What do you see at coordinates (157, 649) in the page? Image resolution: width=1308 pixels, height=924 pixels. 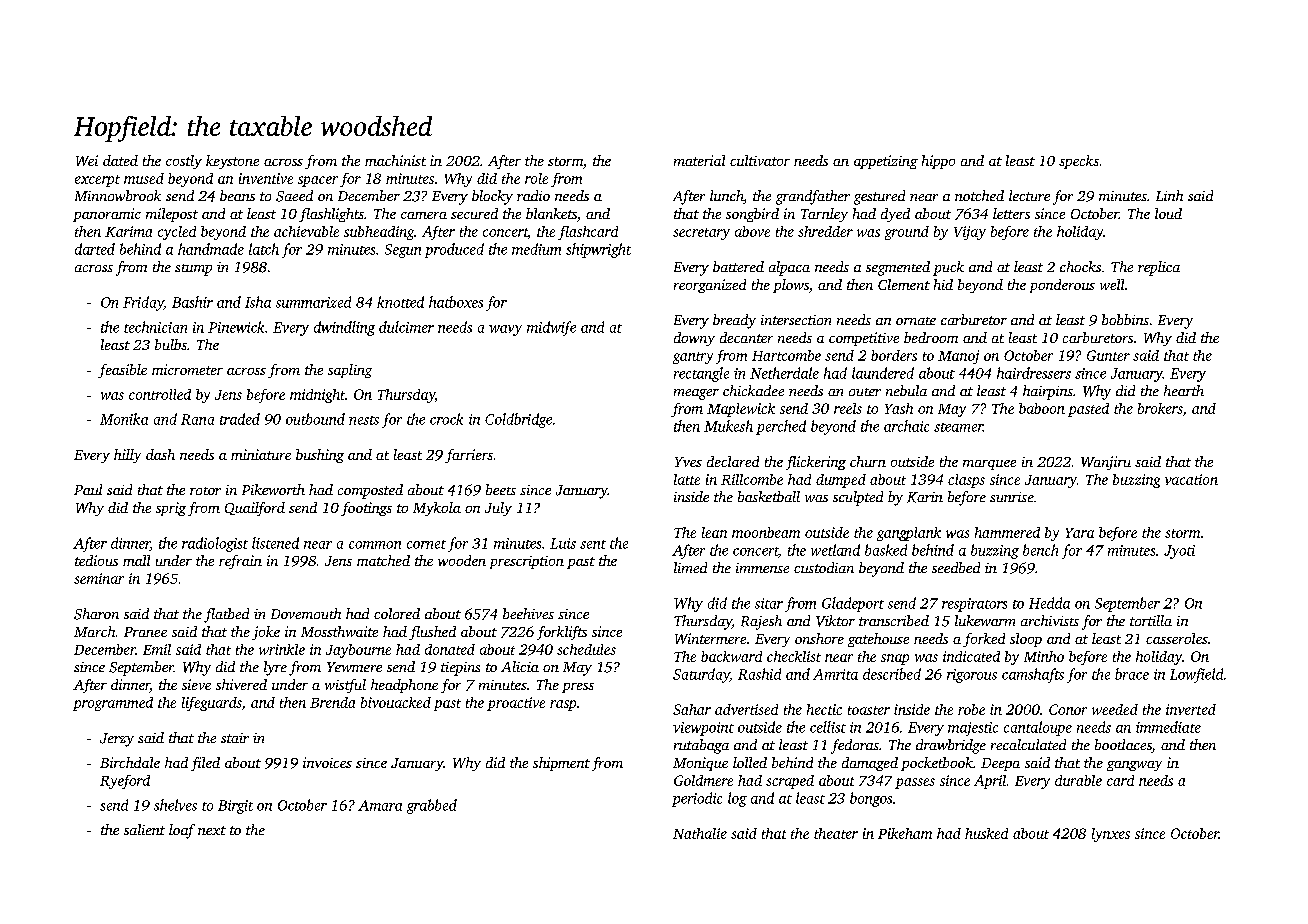 I see `Emil` at bounding box center [157, 649].
